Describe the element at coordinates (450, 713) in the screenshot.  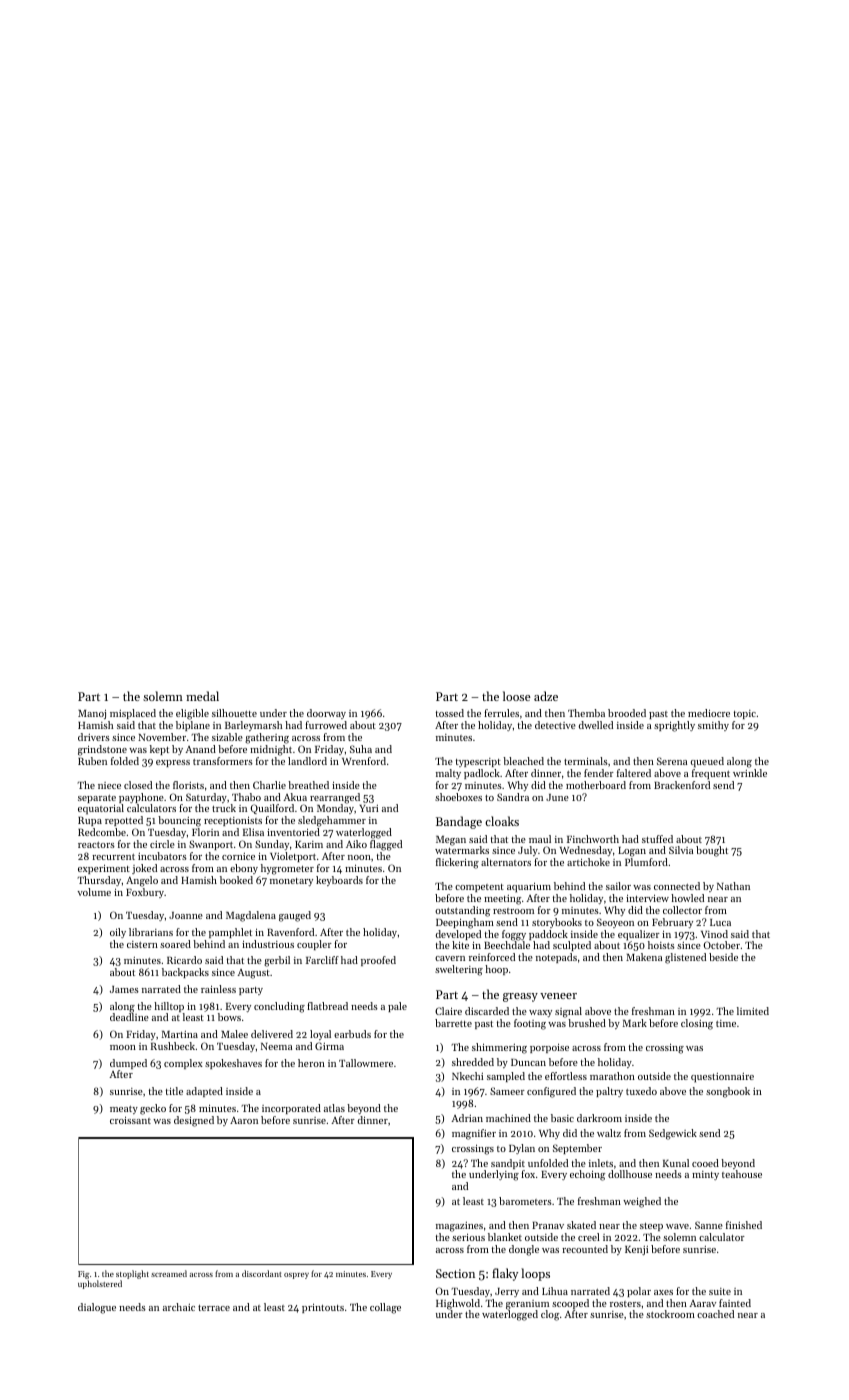
I see `tossed` at that location.
